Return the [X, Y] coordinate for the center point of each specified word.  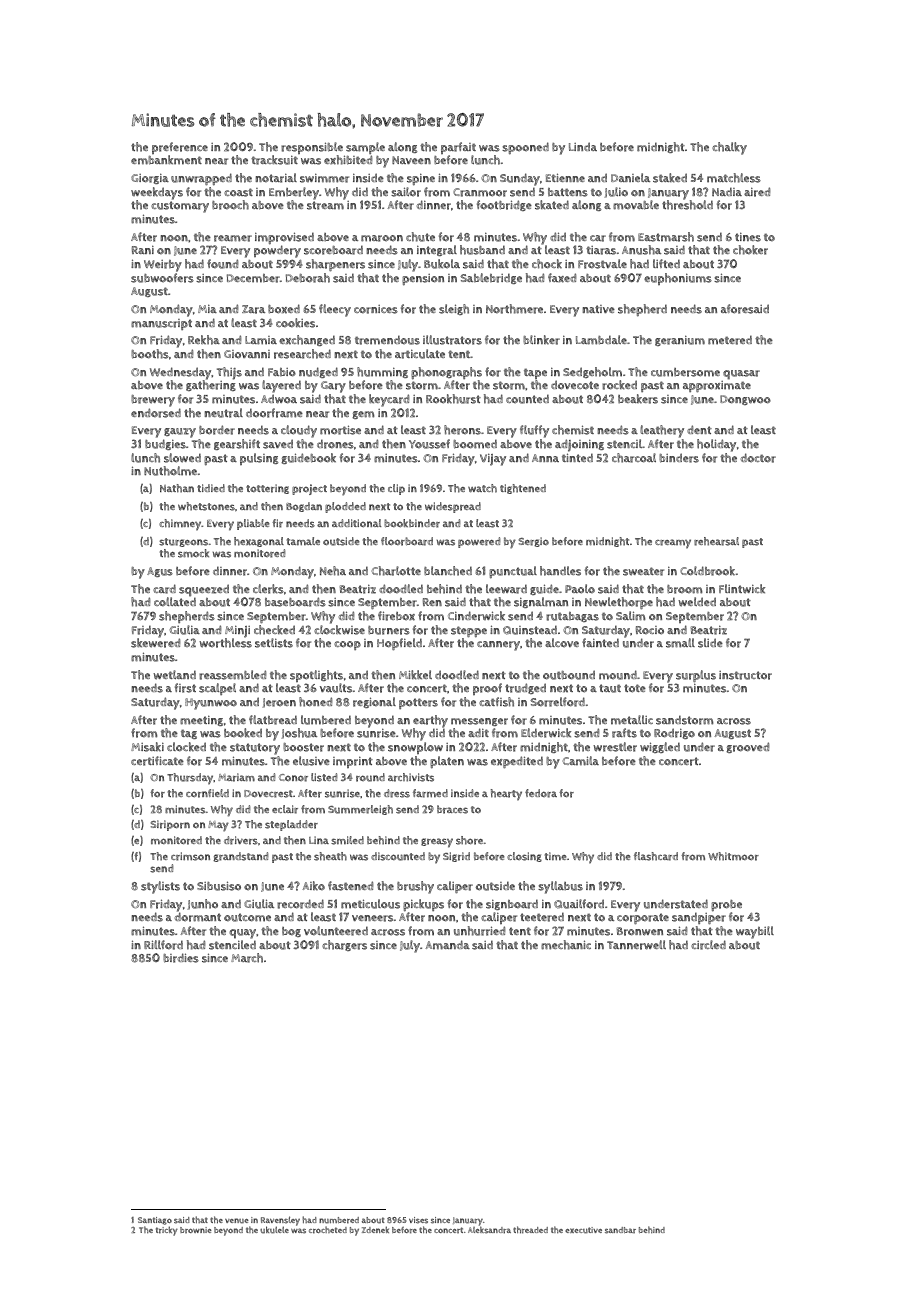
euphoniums [678, 279]
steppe [469, 632]
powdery [277, 251]
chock [547, 264]
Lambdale [601, 340]
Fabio [282, 372]
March [247, 958]
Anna [545, 458]
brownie [196, 1230]
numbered [339, 1220]
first [185, 688]
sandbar [620, 1230]
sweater [643, 571]
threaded [530, 1230]
